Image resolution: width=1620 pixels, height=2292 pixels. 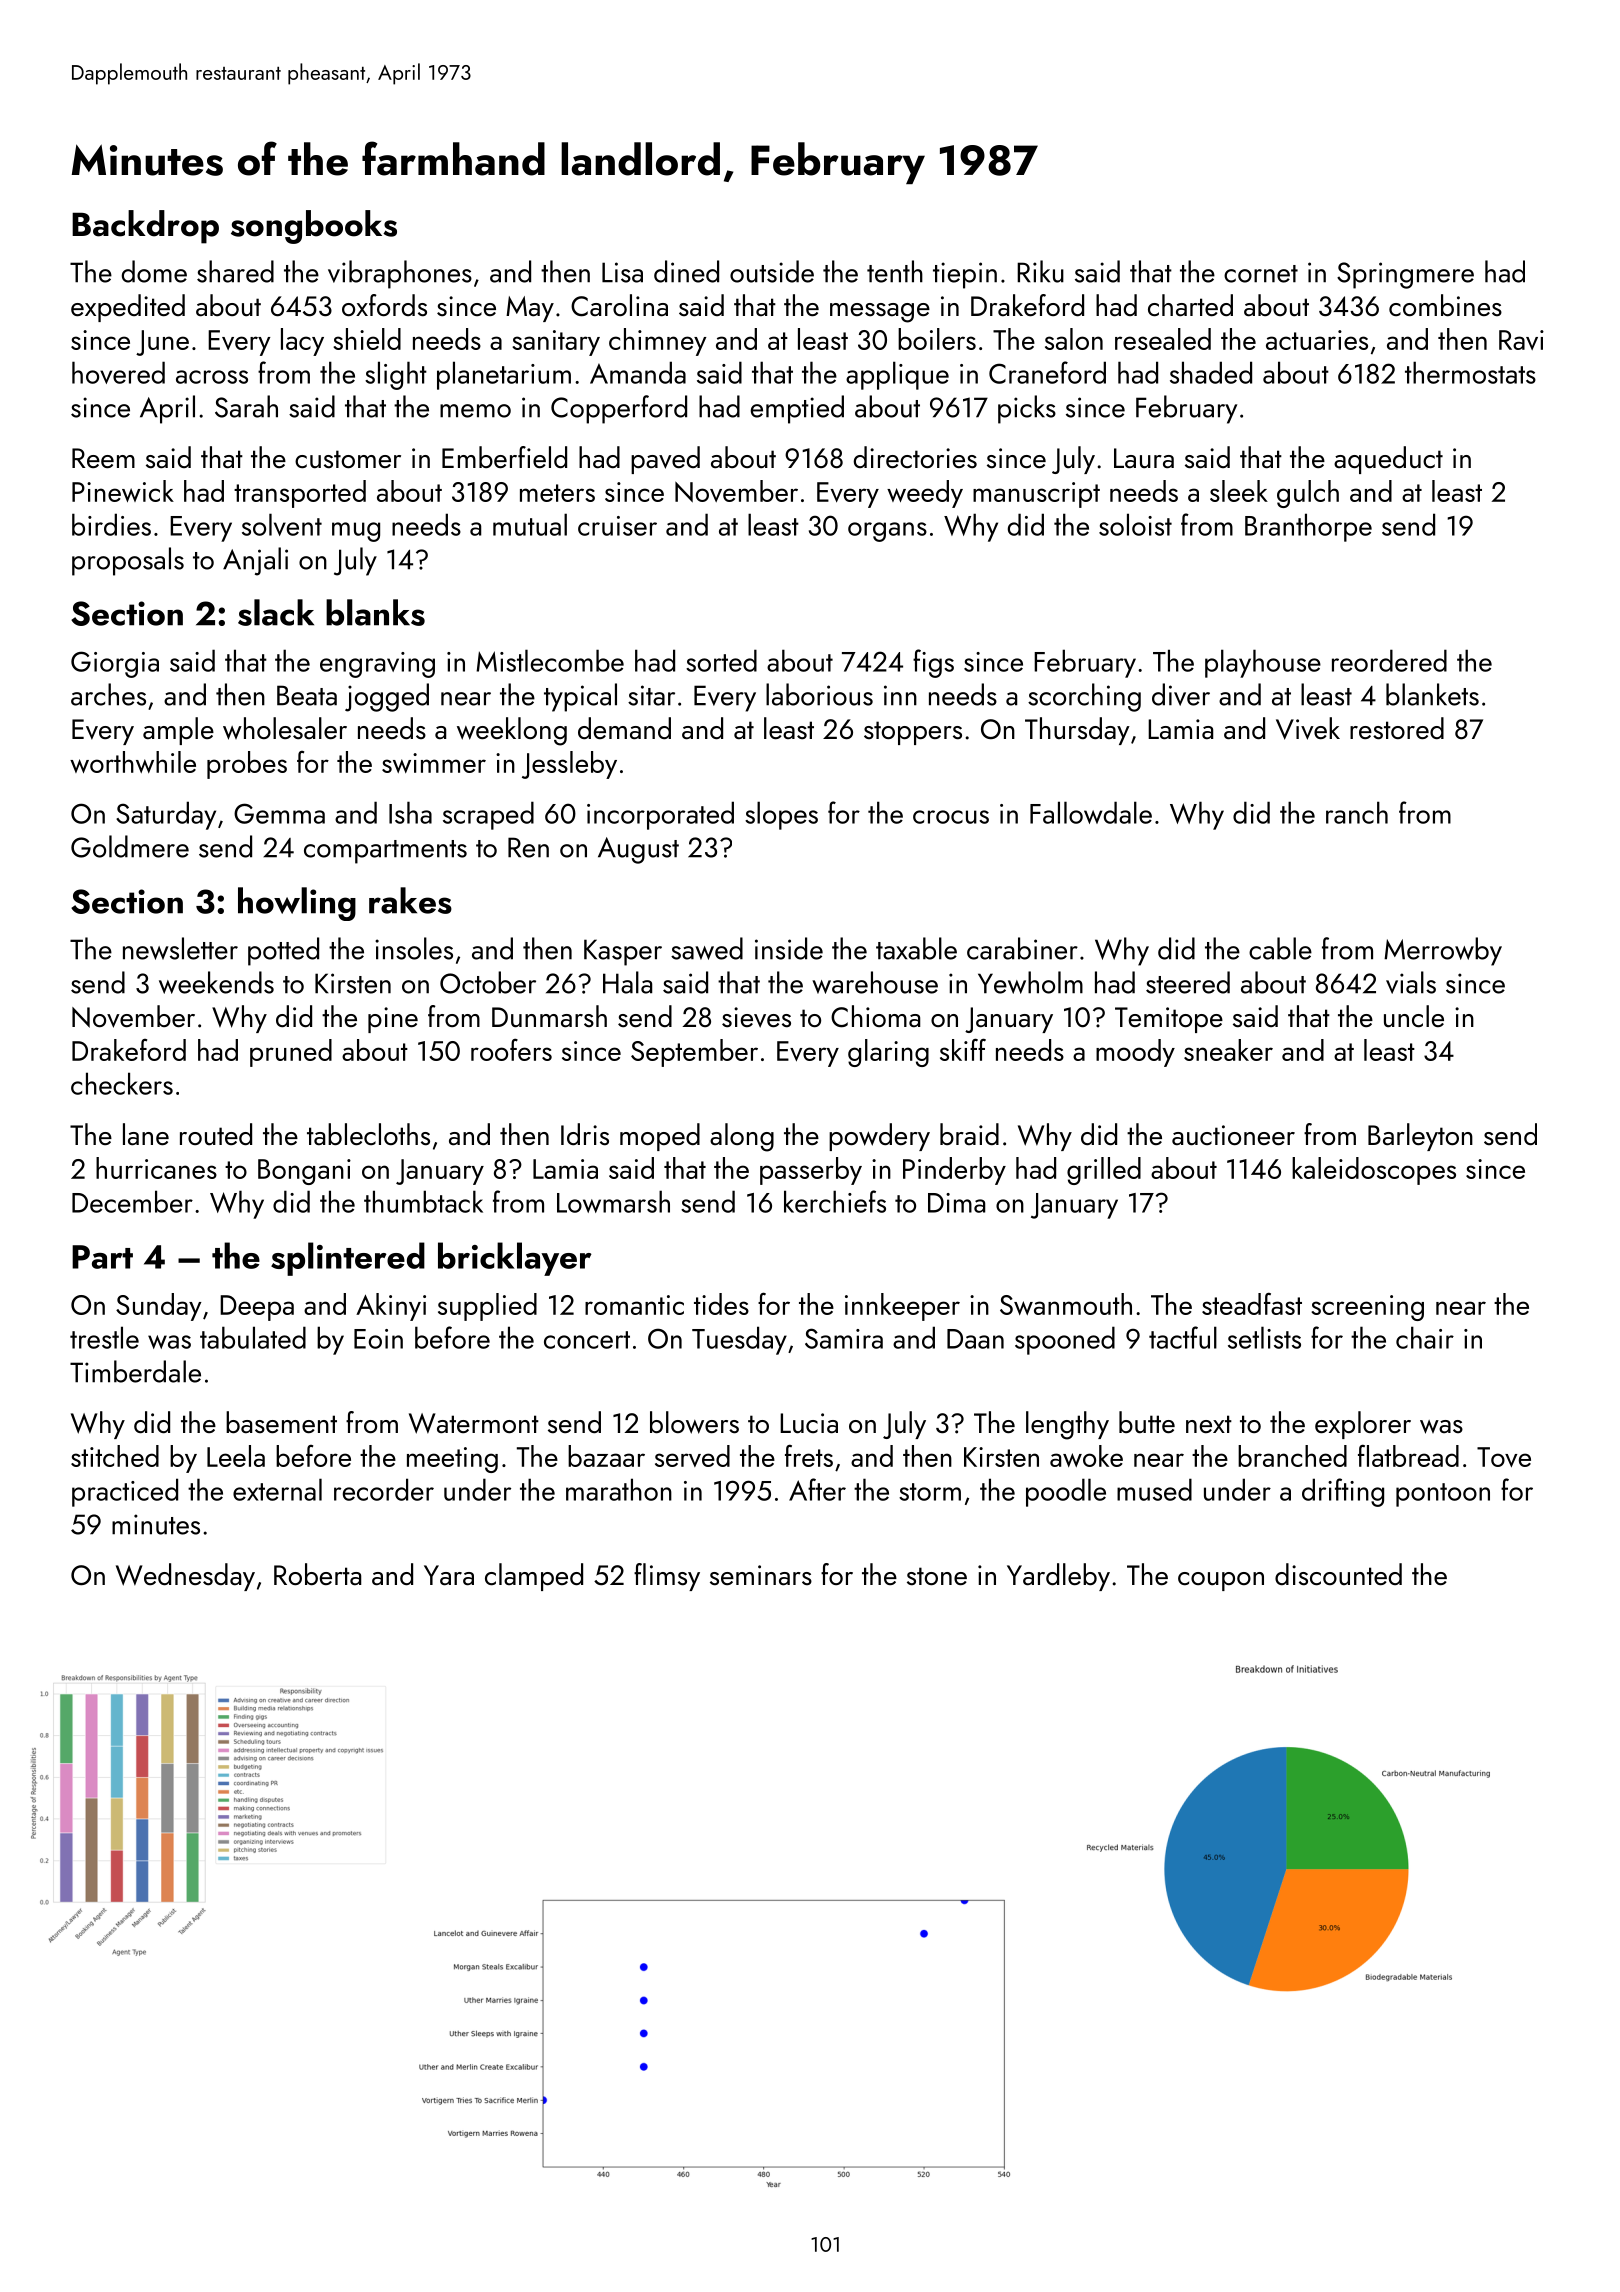 I want to click on Merrowby, so click(x=1443, y=951).
